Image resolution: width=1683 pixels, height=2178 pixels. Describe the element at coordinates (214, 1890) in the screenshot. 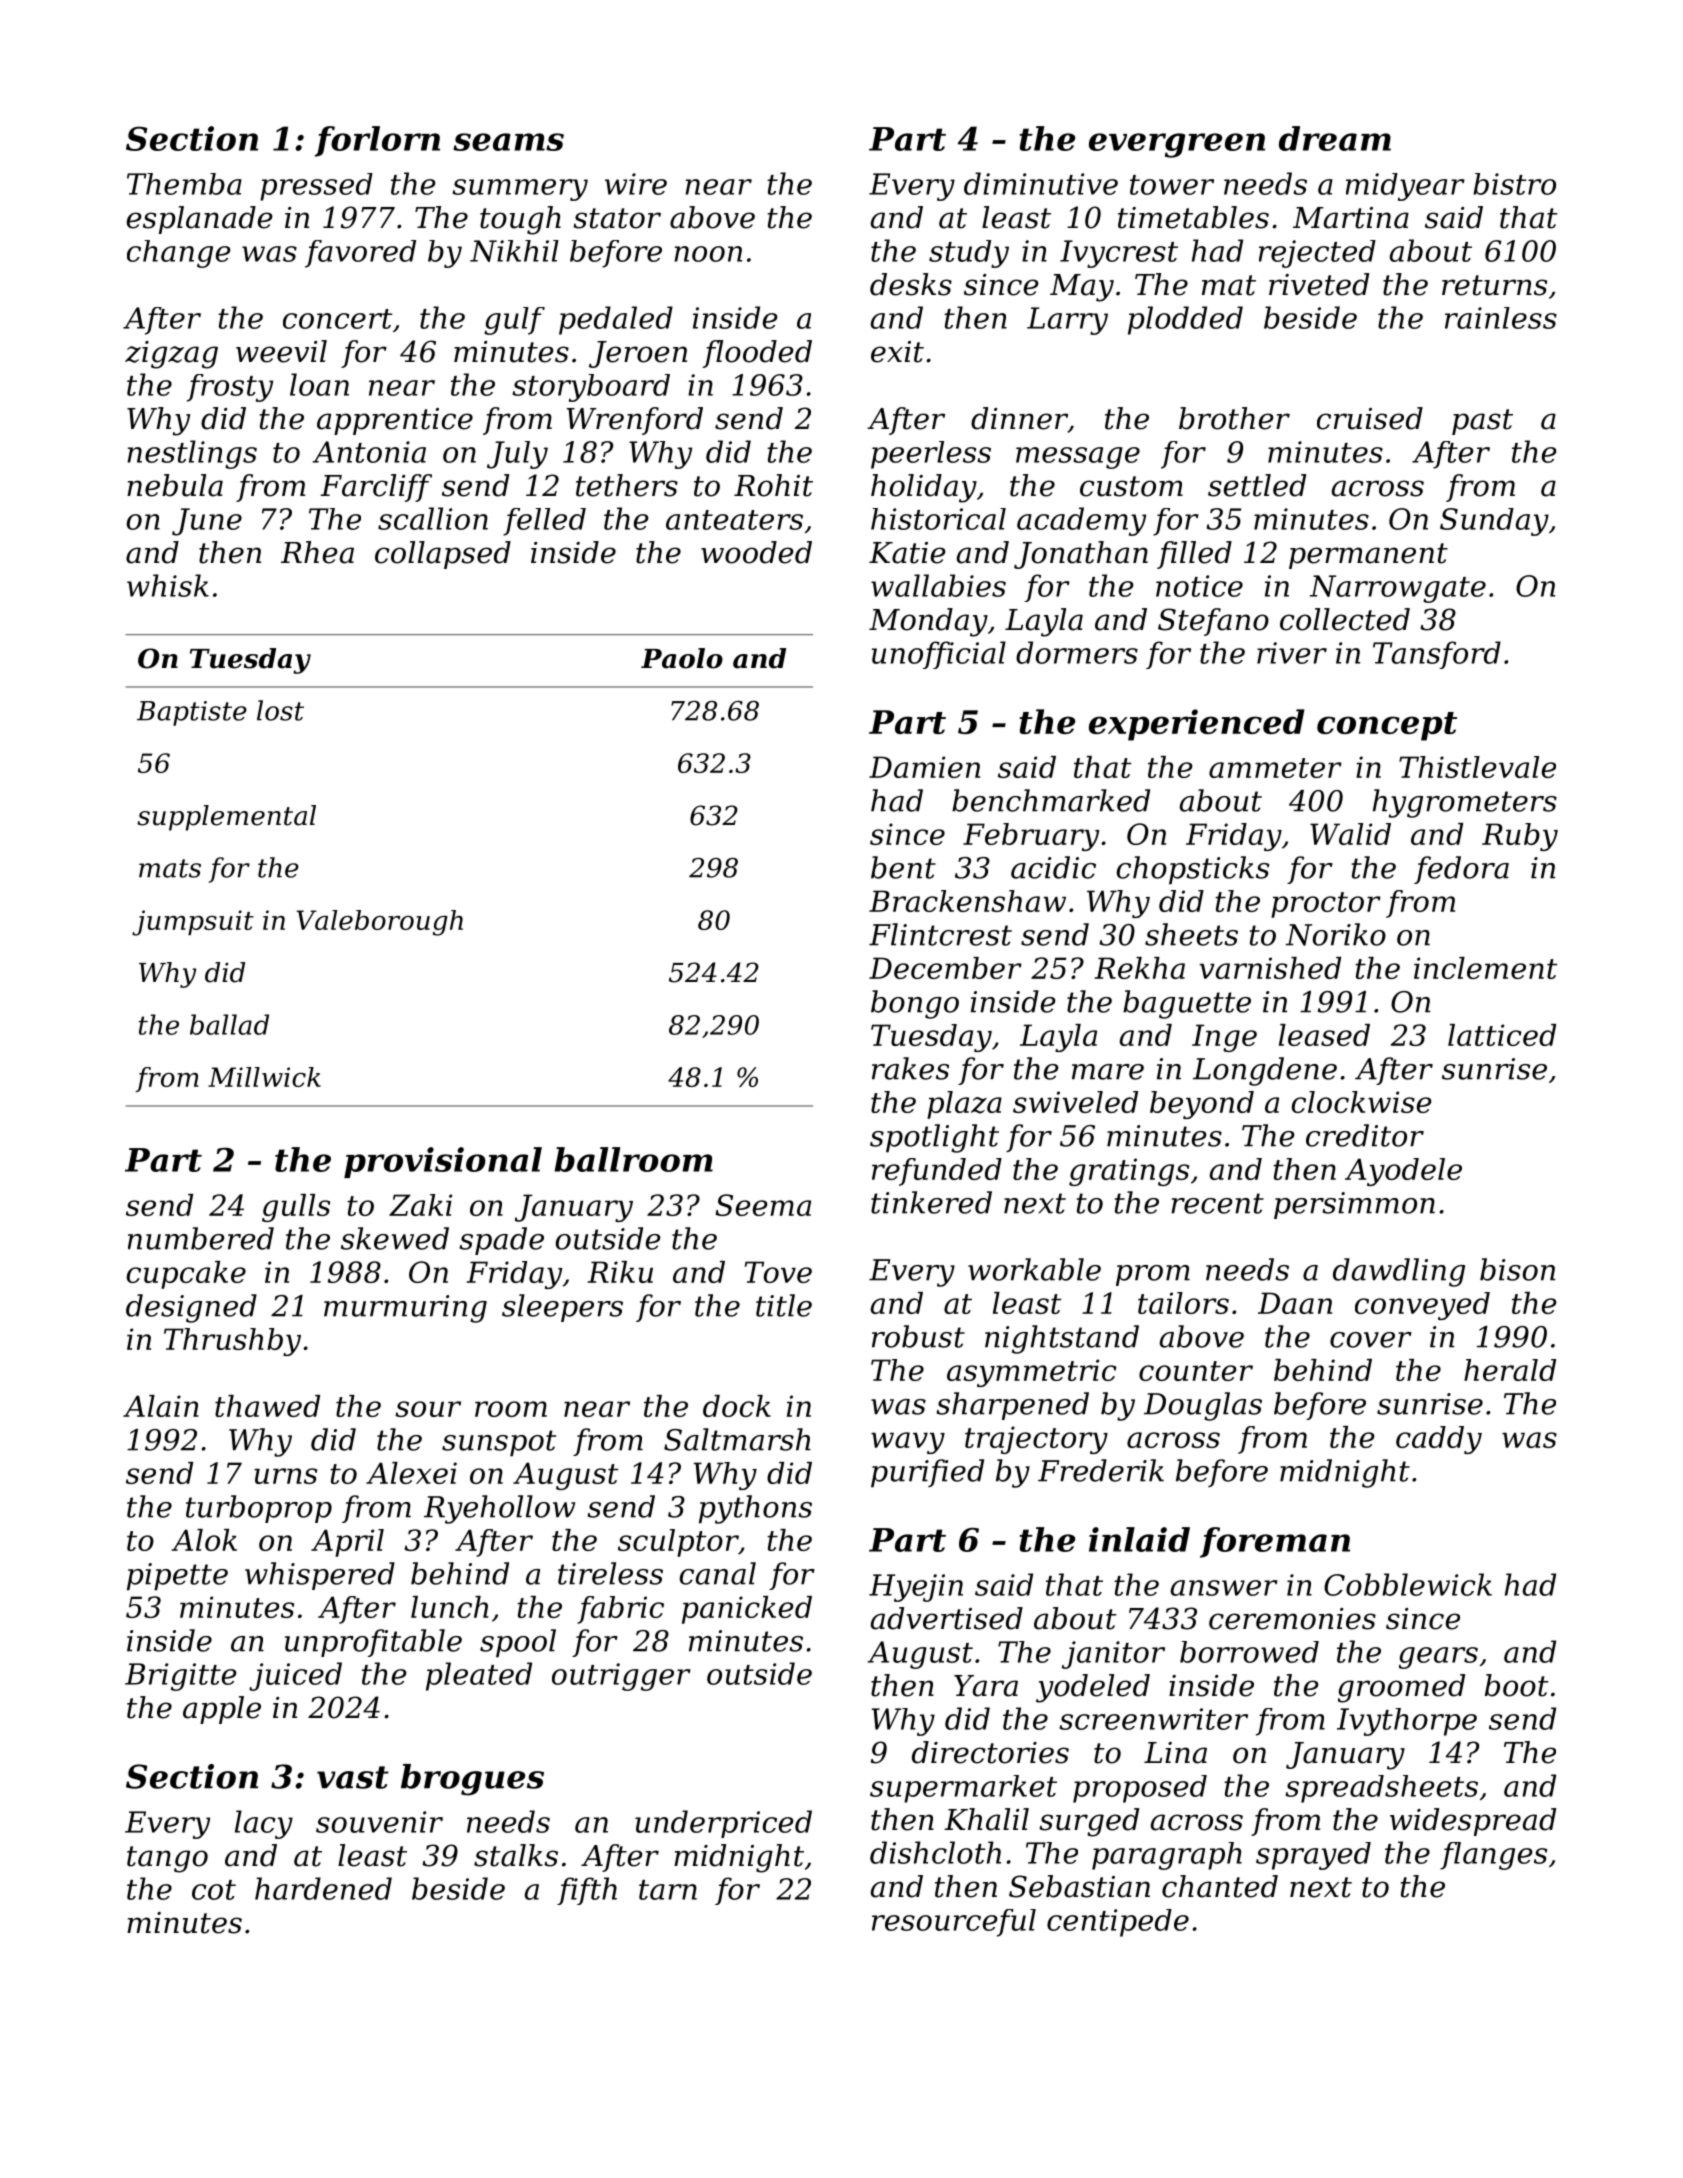

I see `cot` at that location.
